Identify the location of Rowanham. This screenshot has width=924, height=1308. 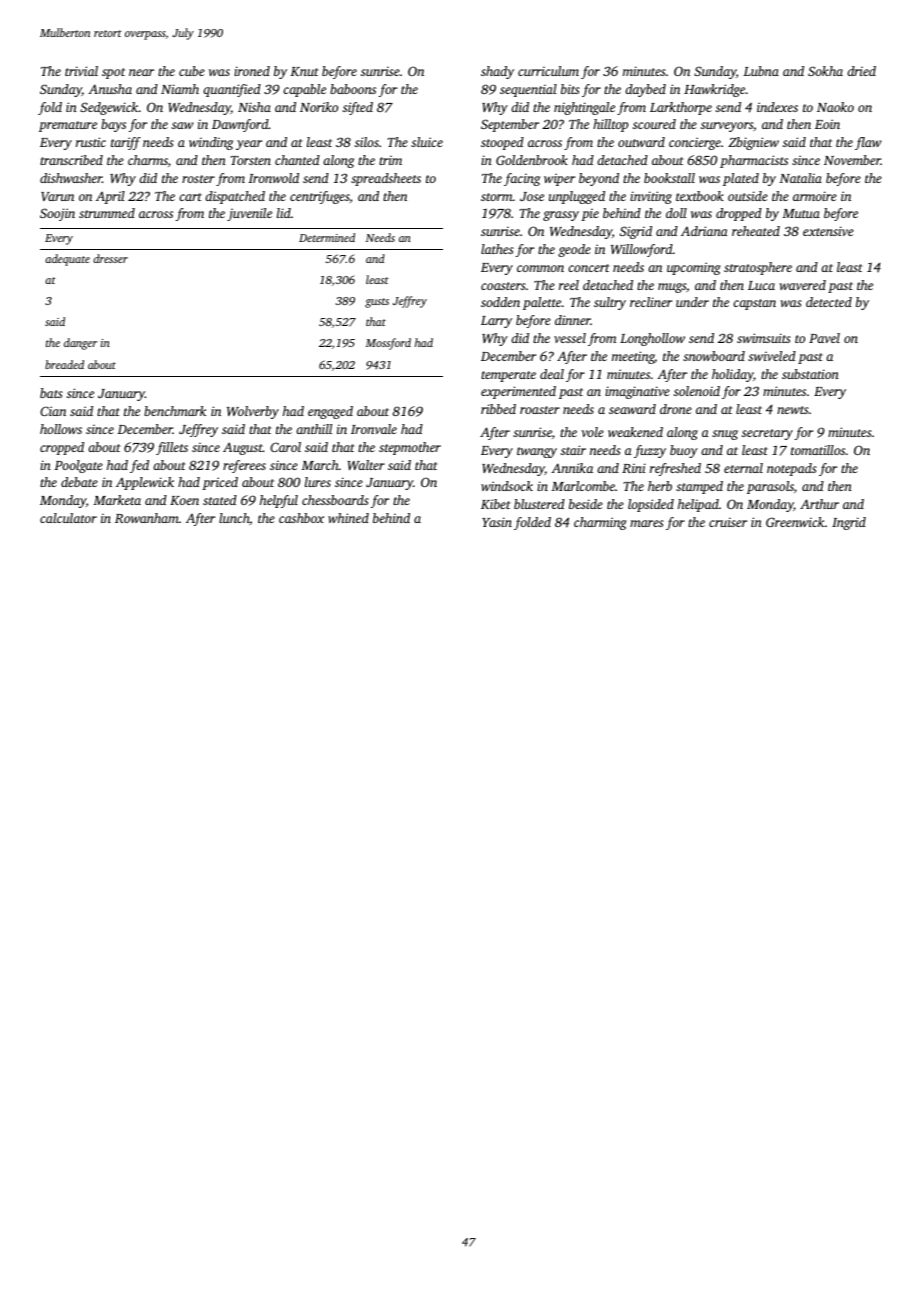
(147, 518).
